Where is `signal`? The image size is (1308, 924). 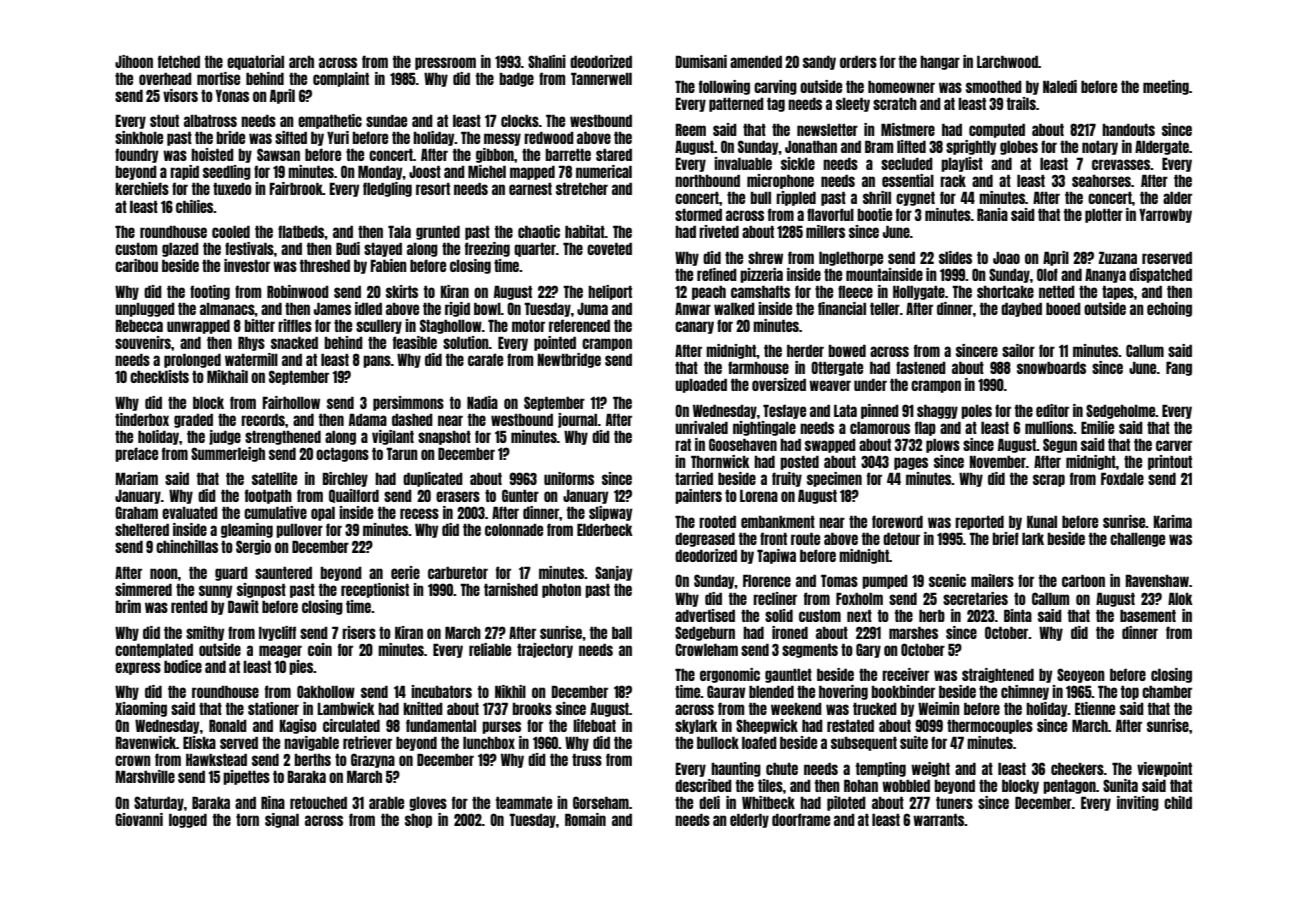 signal is located at coordinates (282, 820).
